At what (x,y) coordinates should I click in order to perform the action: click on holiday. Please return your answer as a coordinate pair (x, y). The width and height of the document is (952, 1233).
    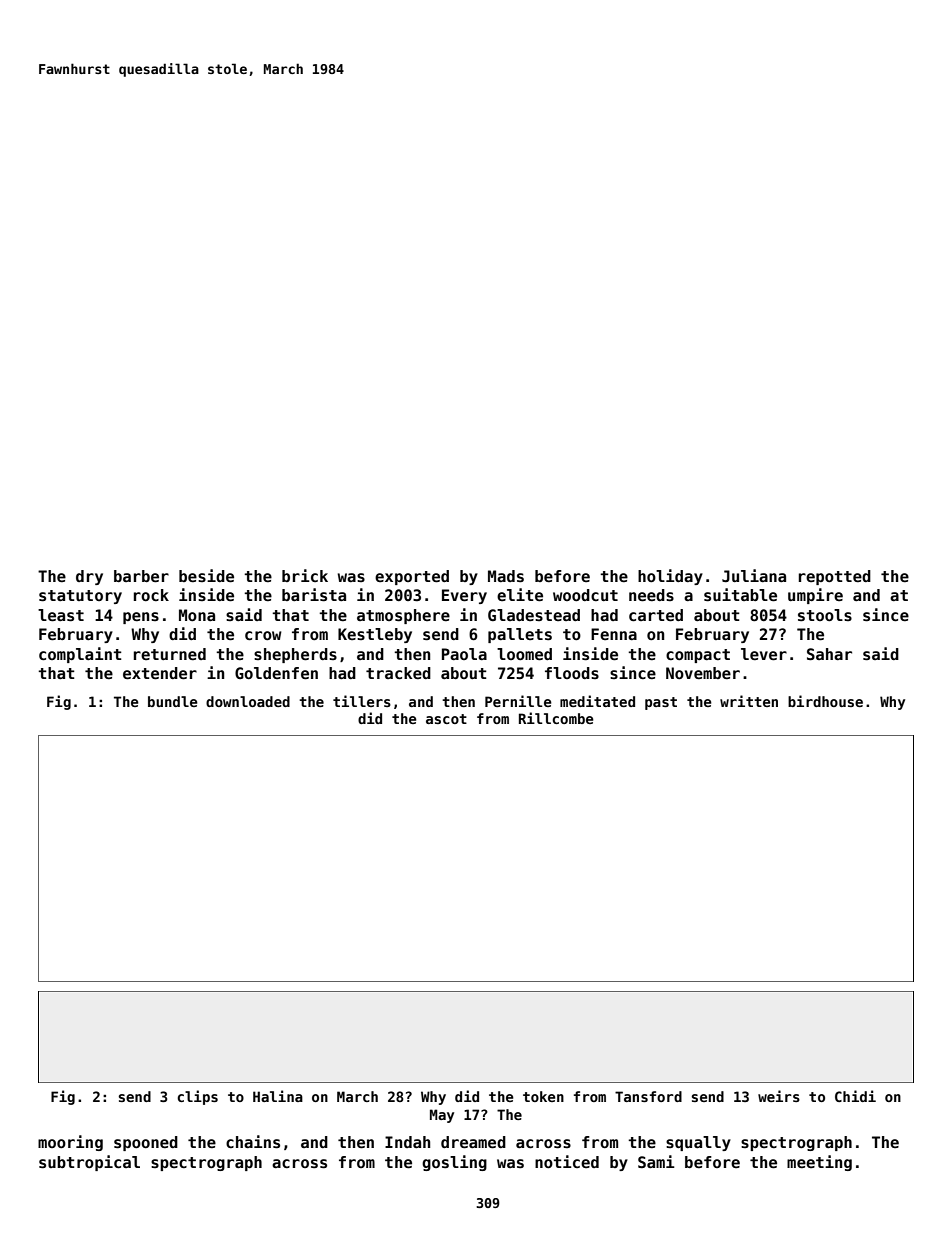
    Looking at the image, I should click on (670, 577).
